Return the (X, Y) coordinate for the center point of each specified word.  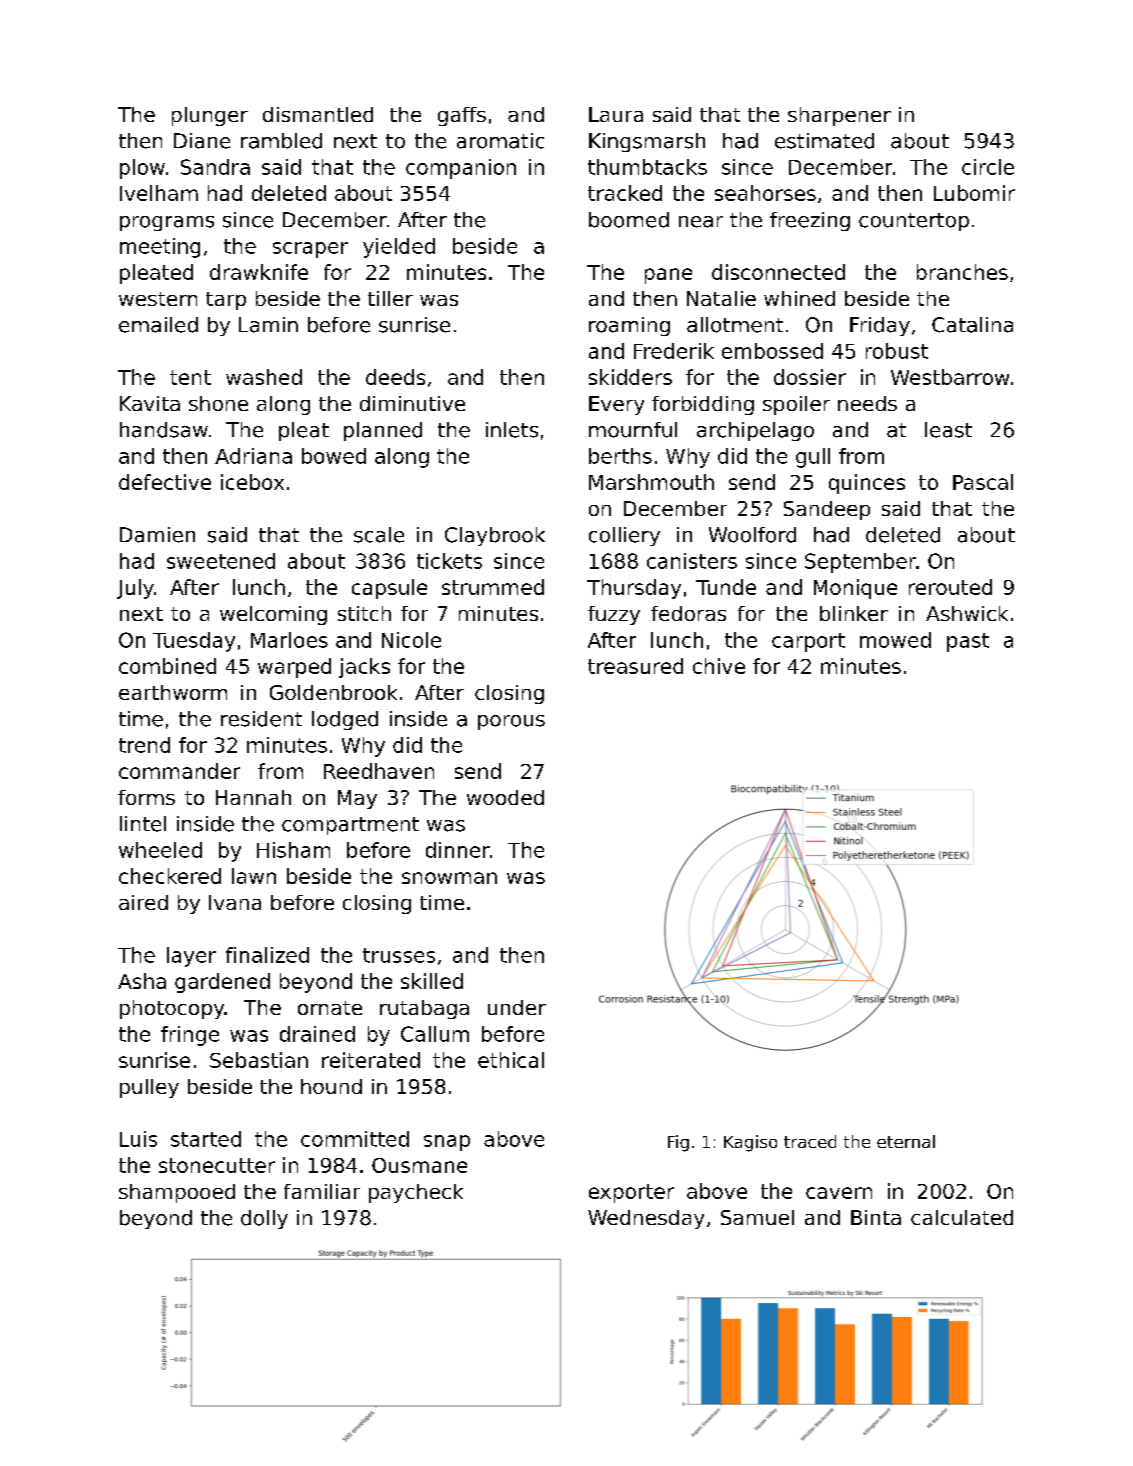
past (968, 642)
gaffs (462, 116)
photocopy (172, 1009)
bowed (334, 456)
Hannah (253, 797)
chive (719, 666)
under (517, 1007)
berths (620, 456)
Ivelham (159, 193)
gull (813, 458)
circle (988, 167)
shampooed (177, 1193)
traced (810, 1141)
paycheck (416, 1193)
